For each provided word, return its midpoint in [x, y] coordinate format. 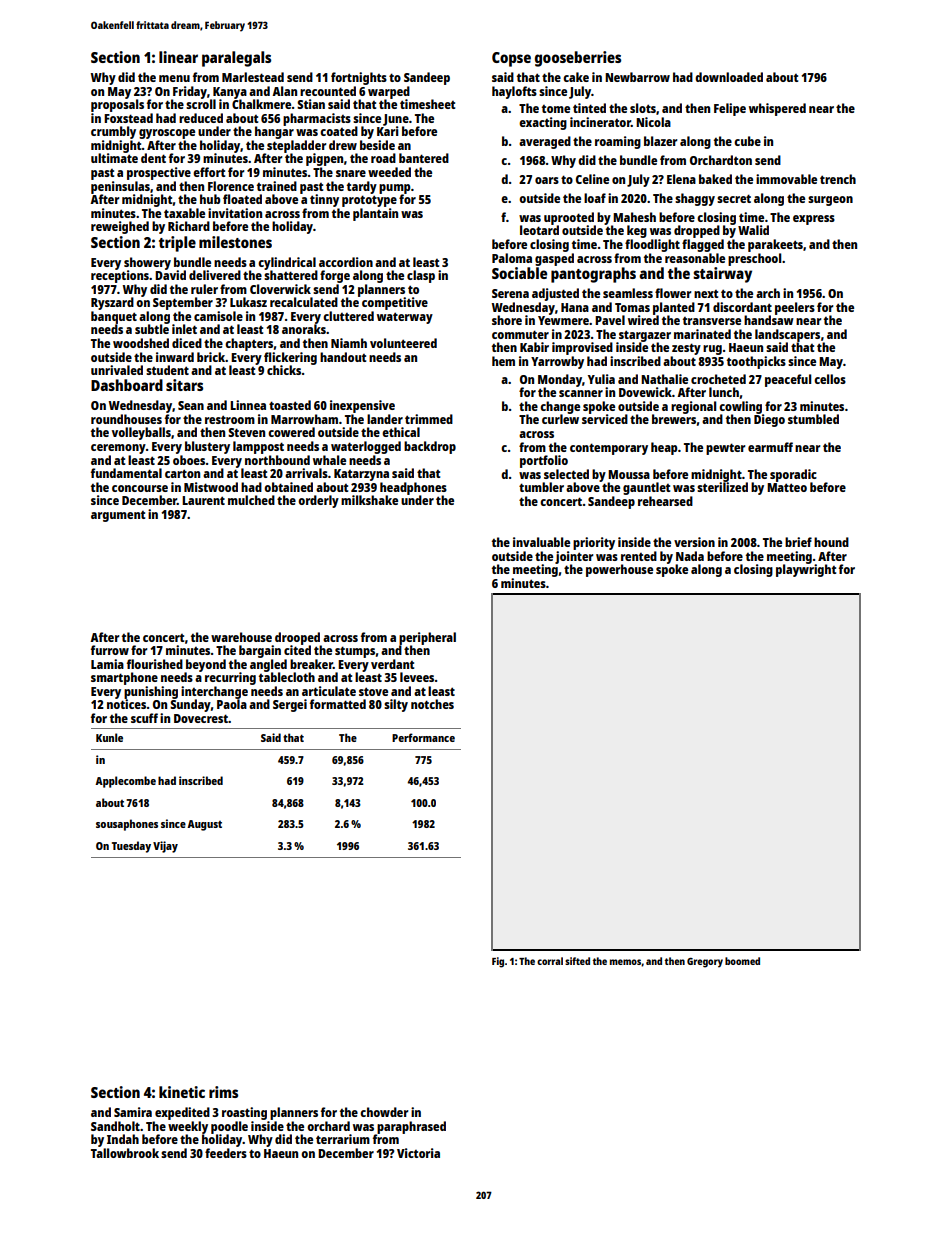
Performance [423, 737]
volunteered [403, 343]
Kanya [230, 93]
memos [625, 962]
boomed [742, 961]
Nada [690, 556]
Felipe [730, 109]
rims [223, 1092]
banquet [114, 317]
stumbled [813, 419]
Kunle [109, 737]
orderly [318, 501]
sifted [577, 961]
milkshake [369, 500]
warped [389, 92]
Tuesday [131, 847]
